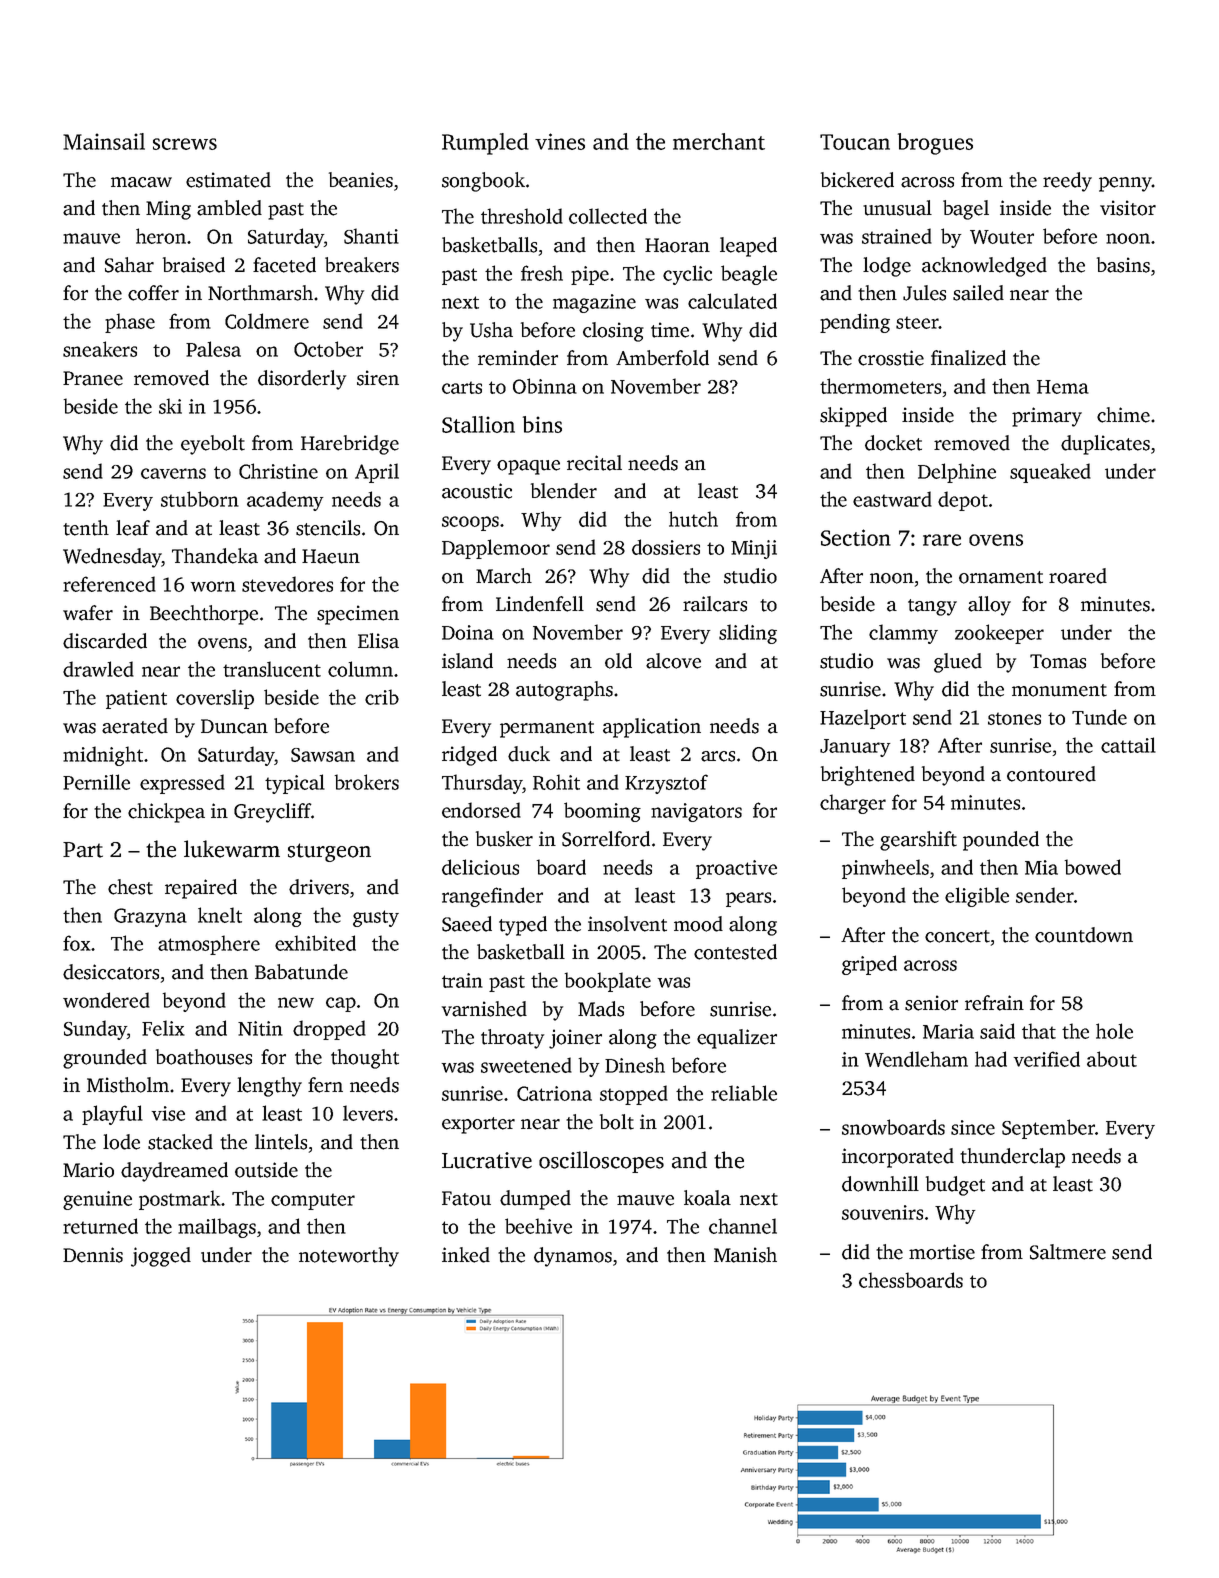  I want to click on noteworthy, so click(349, 1257).
